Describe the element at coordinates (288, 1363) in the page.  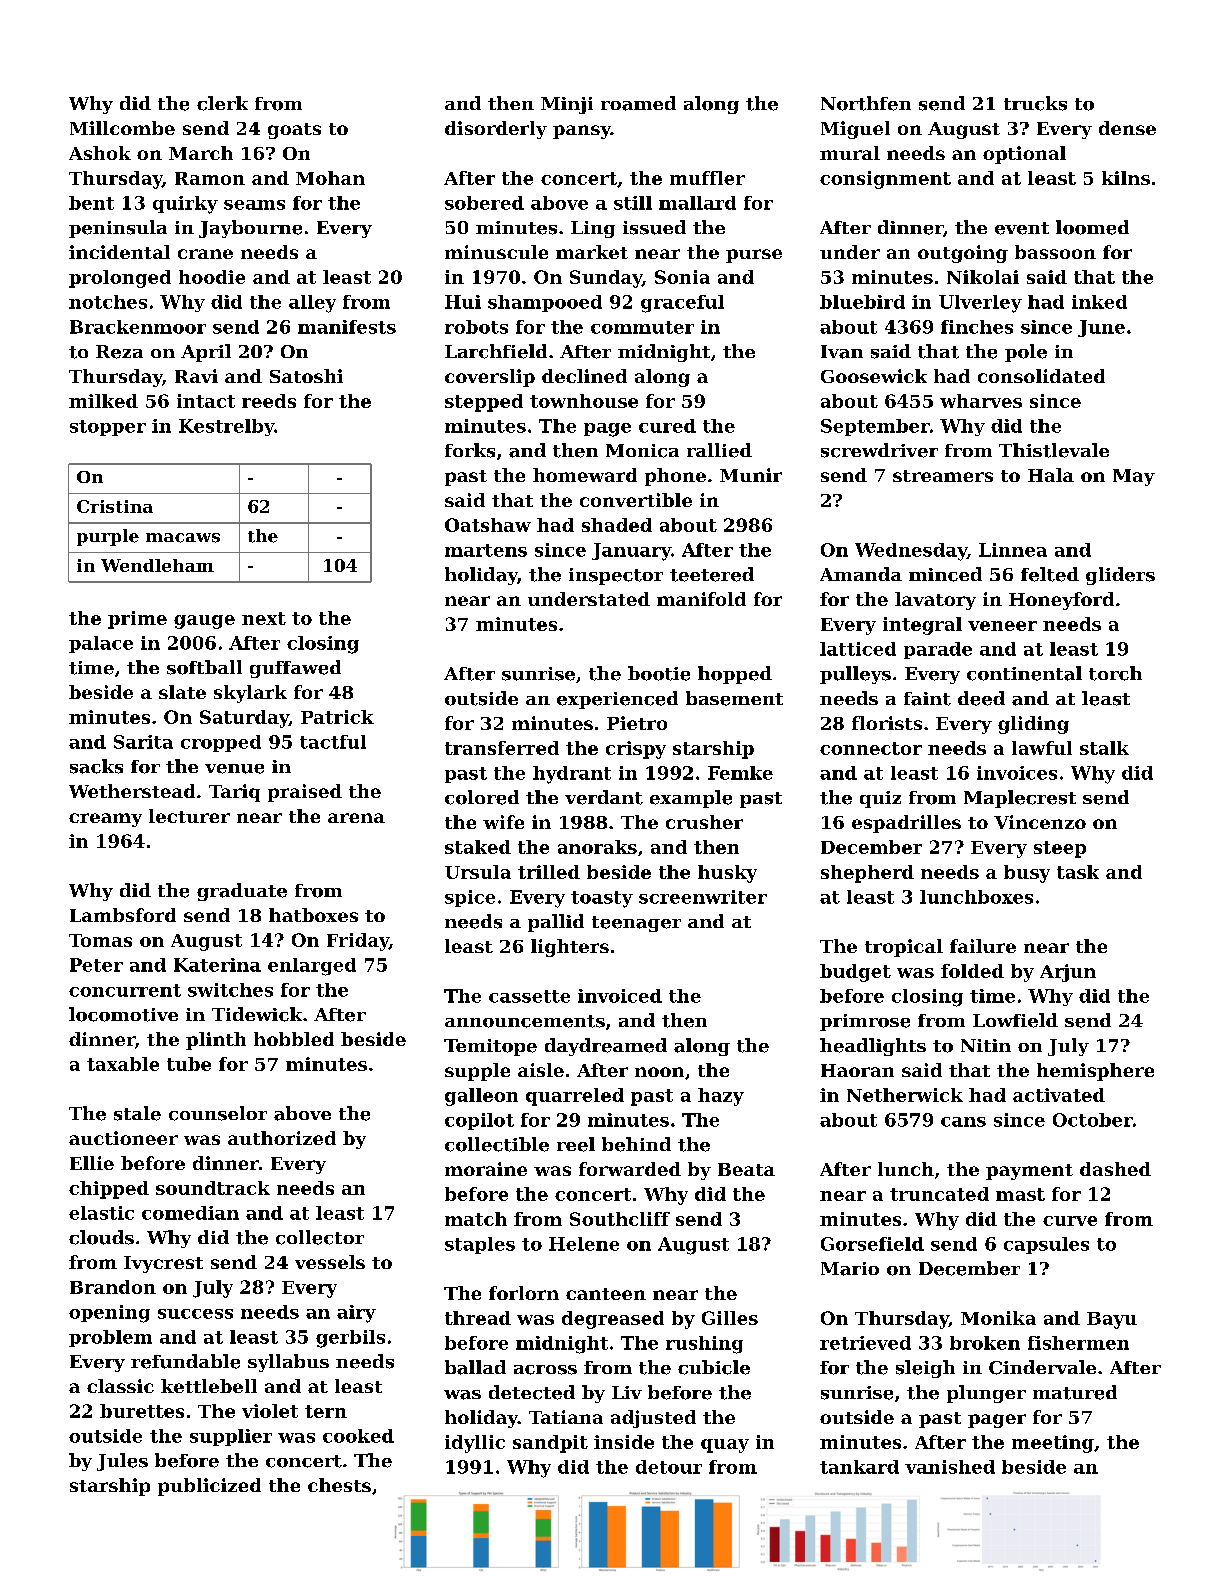
I see `syllabus` at that location.
